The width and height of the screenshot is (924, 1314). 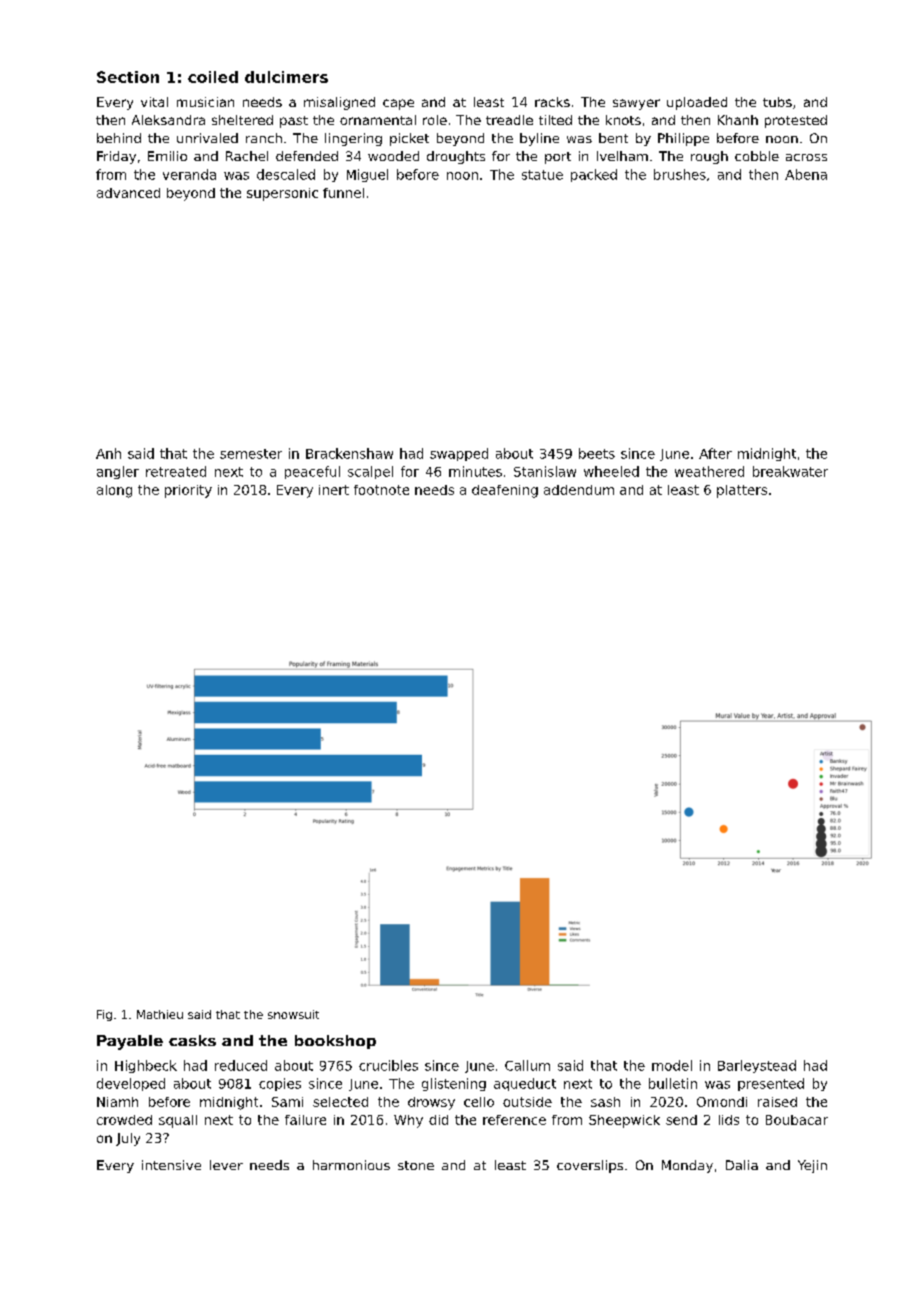 I want to click on cobble, so click(x=757, y=156).
